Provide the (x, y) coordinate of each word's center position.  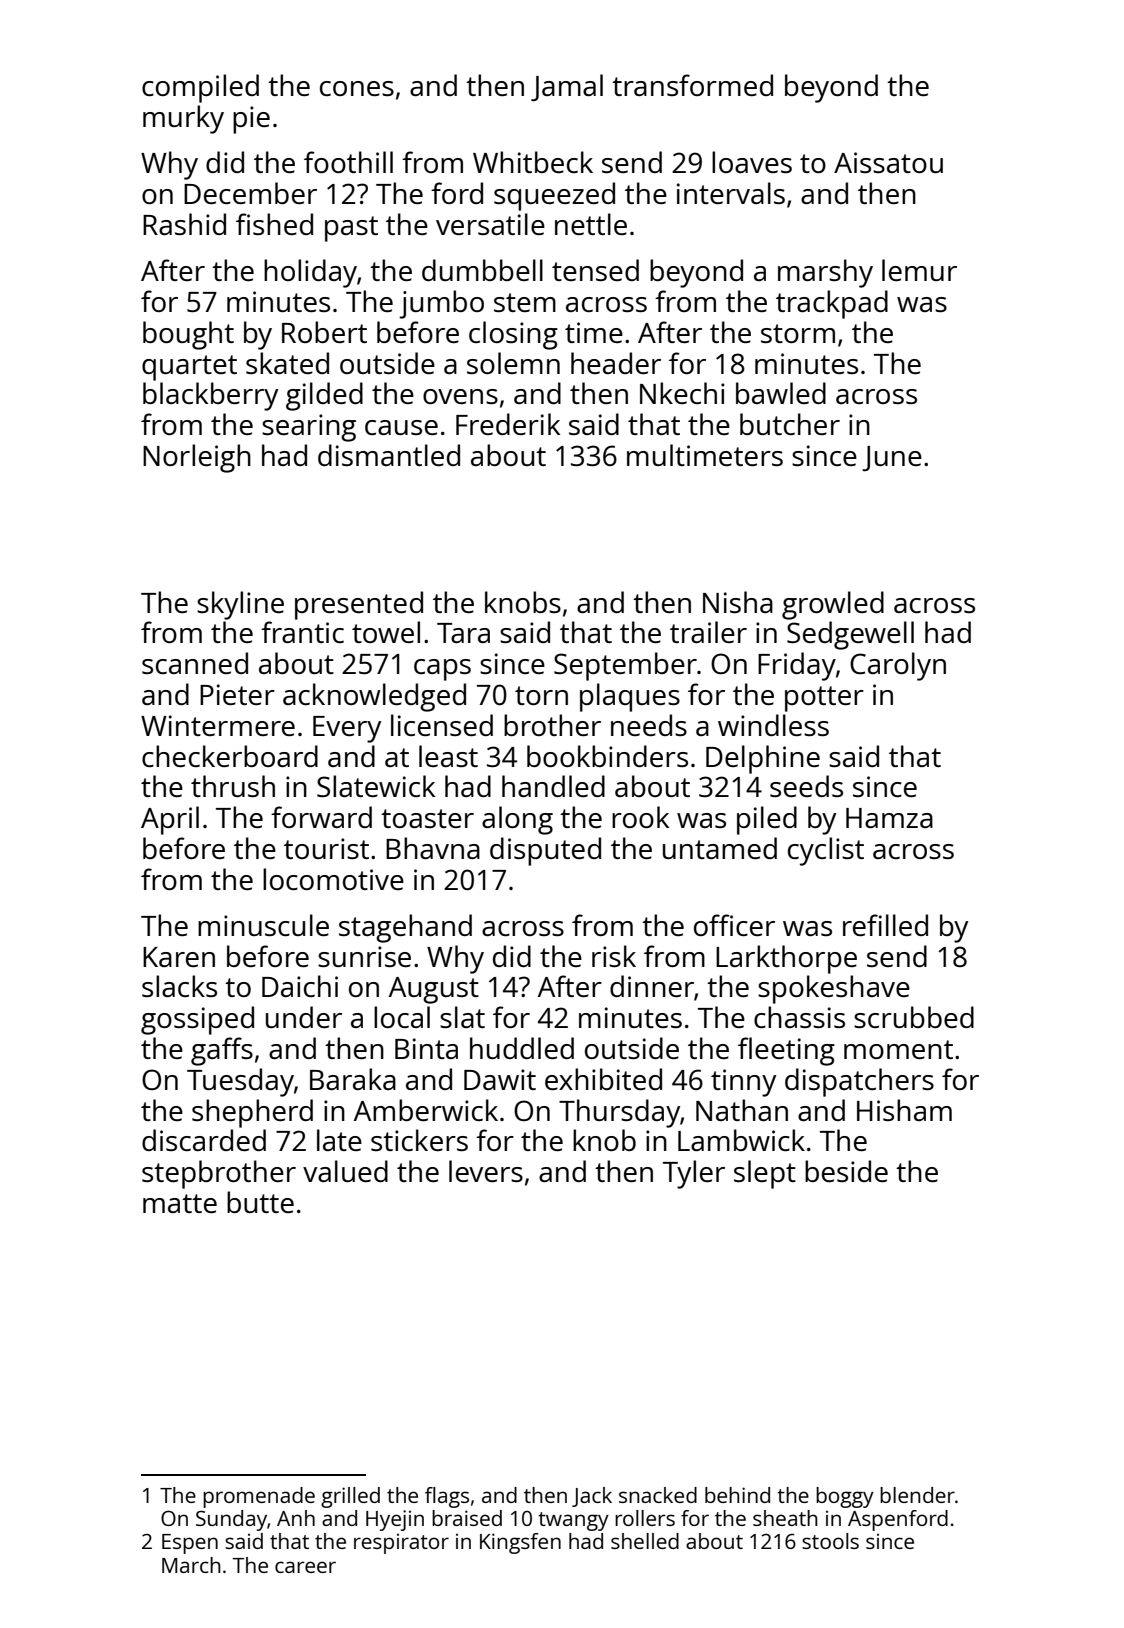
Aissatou (888, 162)
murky (183, 119)
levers (486, 1171)
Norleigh (197, 458)
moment (898, 1049)
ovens (460, 396)
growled (833, 605)
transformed (692, 85)
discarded (204, 1140)
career (305, 1567)
